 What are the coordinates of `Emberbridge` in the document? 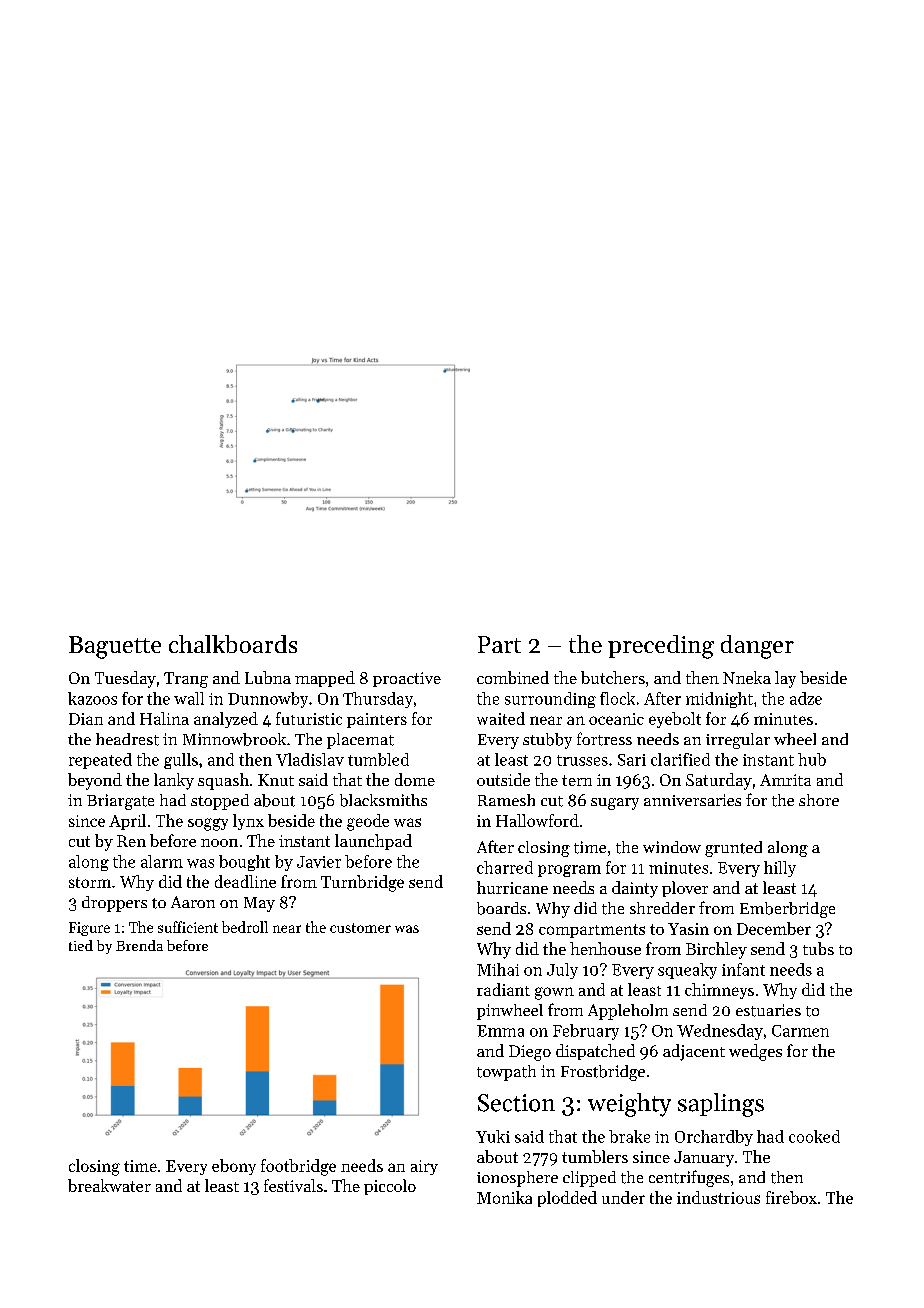 It's located at (787, 910).
